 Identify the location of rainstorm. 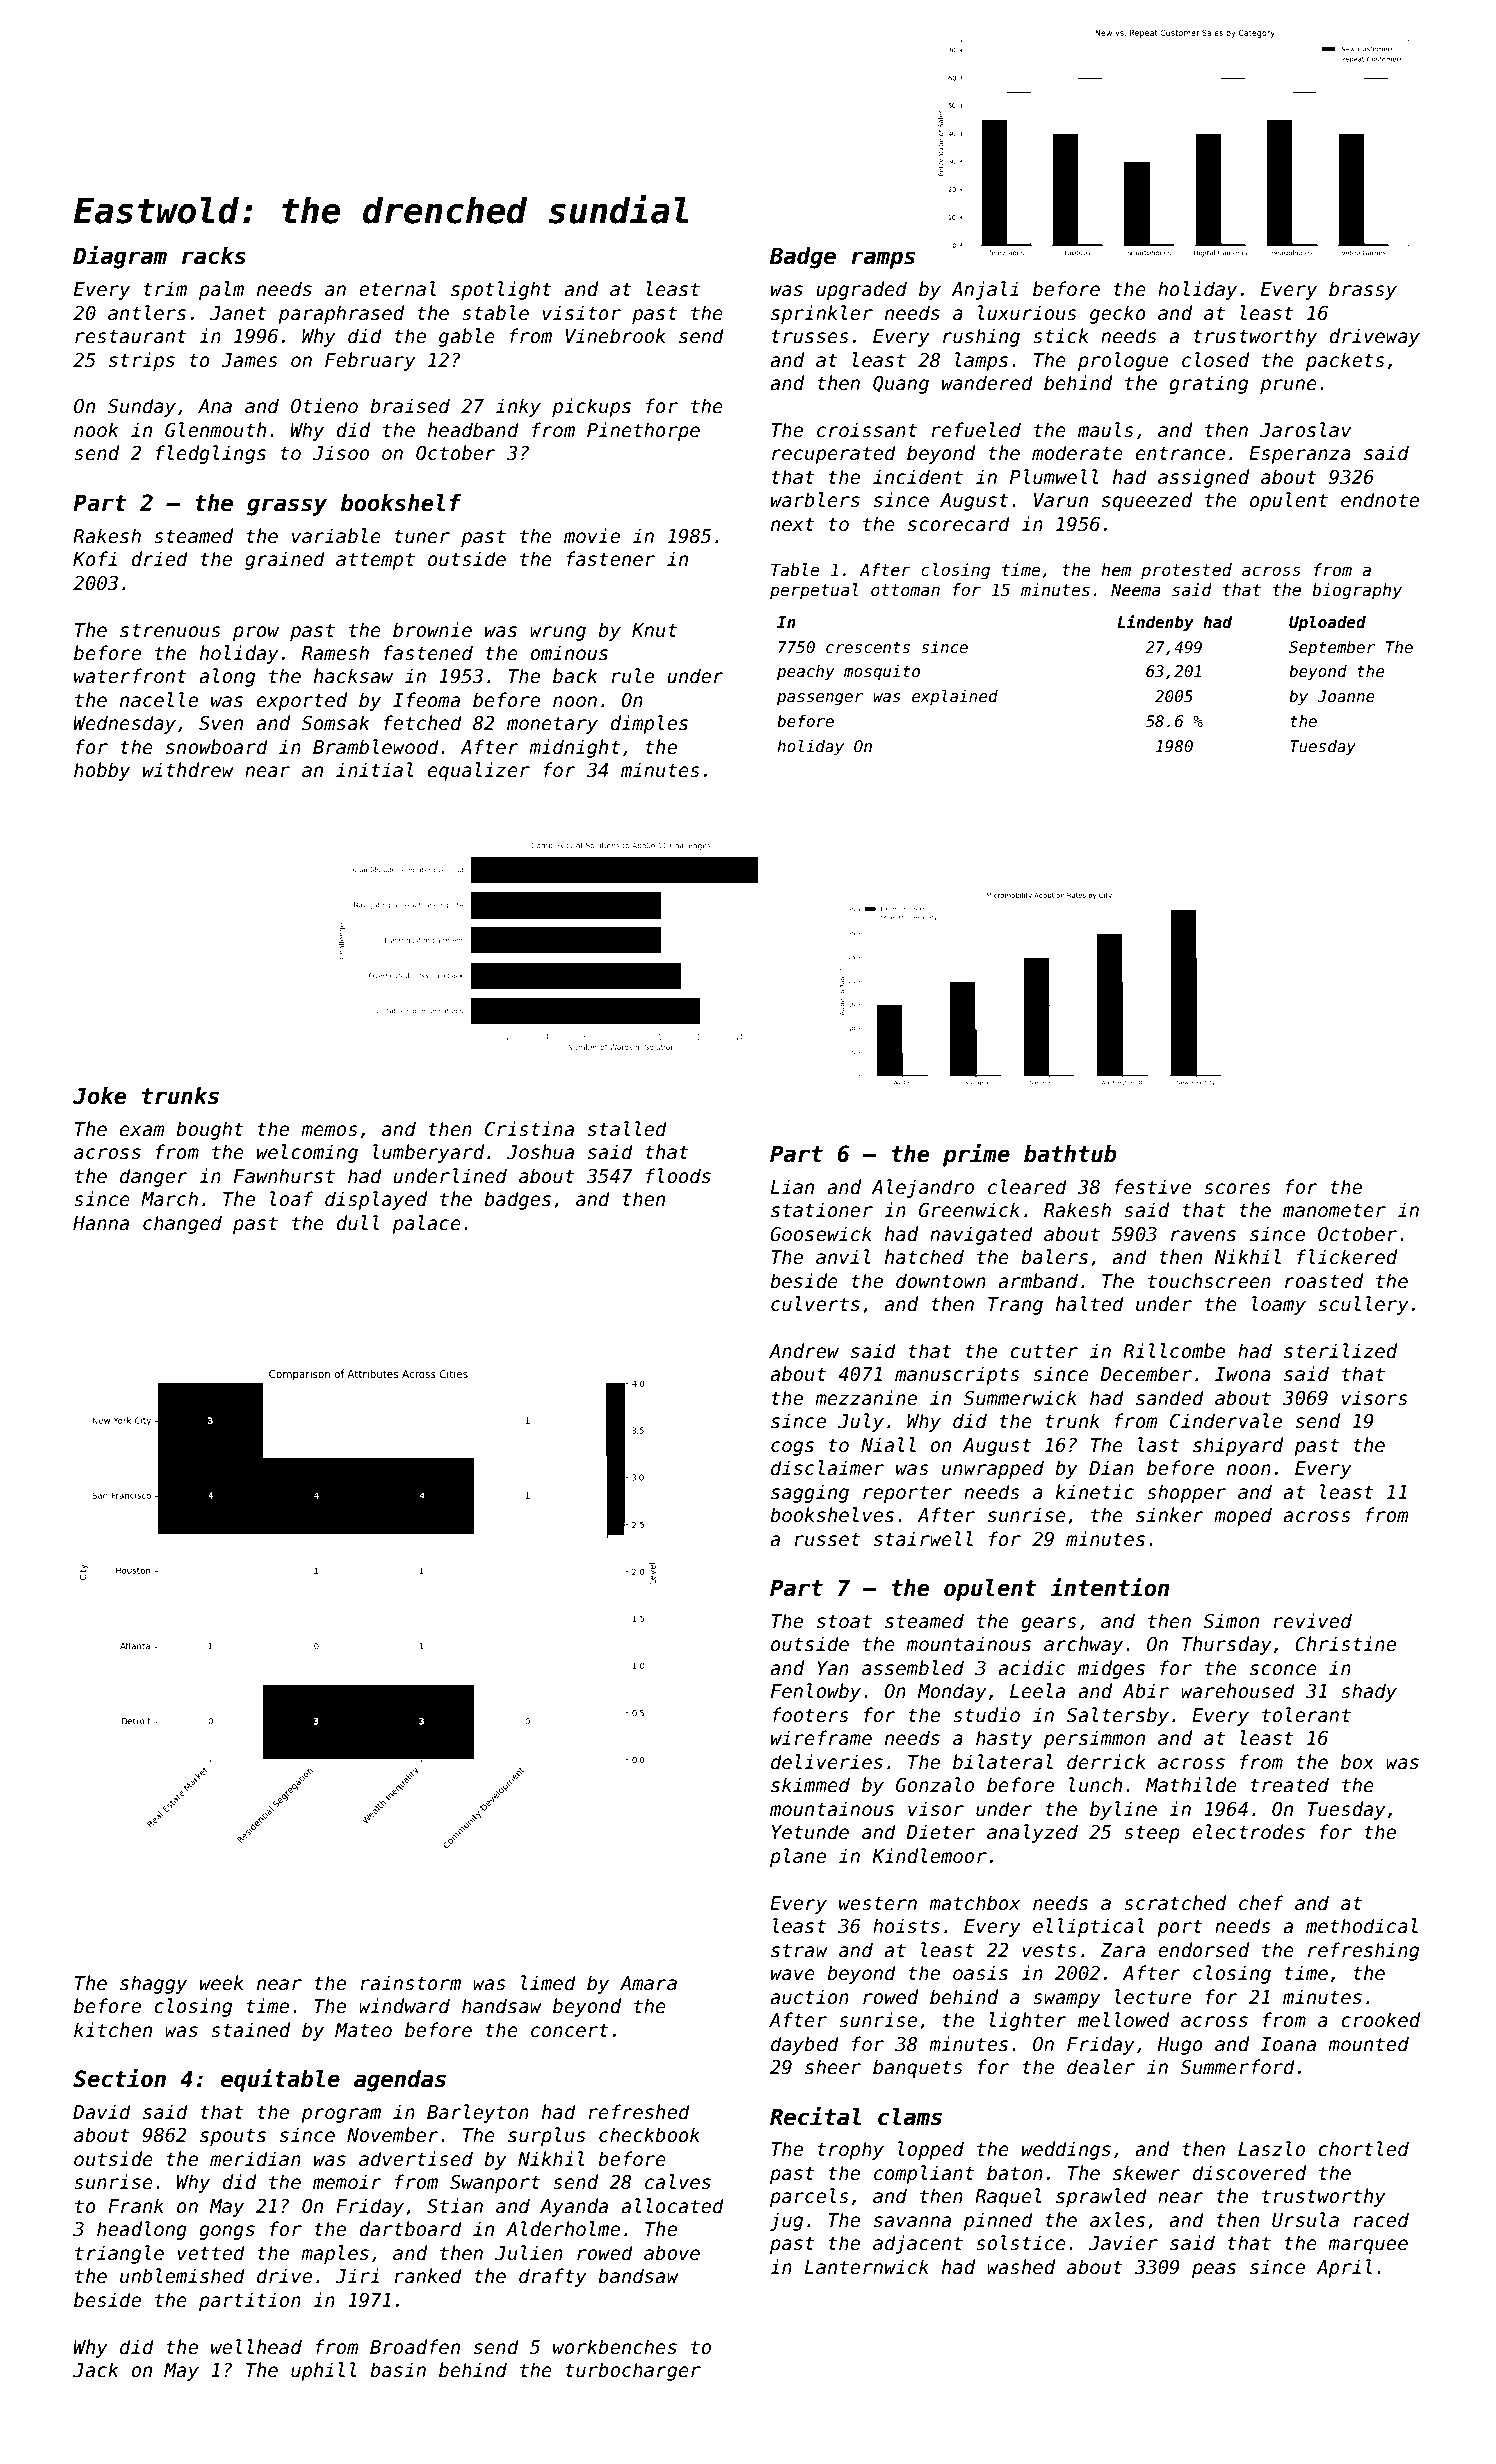
(410, 1983).
